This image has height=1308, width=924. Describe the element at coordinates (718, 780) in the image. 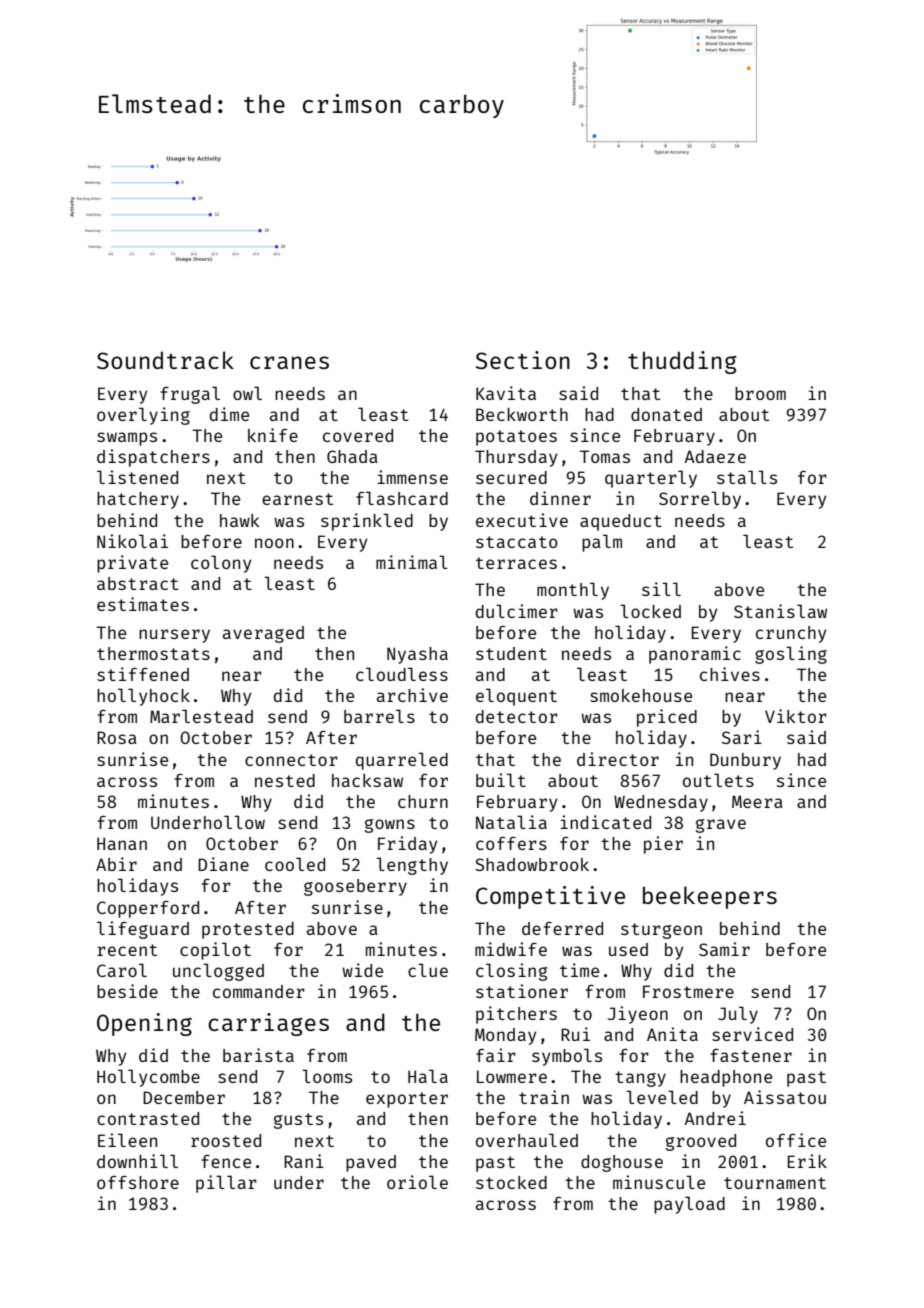

I see `outlets` at that location.
